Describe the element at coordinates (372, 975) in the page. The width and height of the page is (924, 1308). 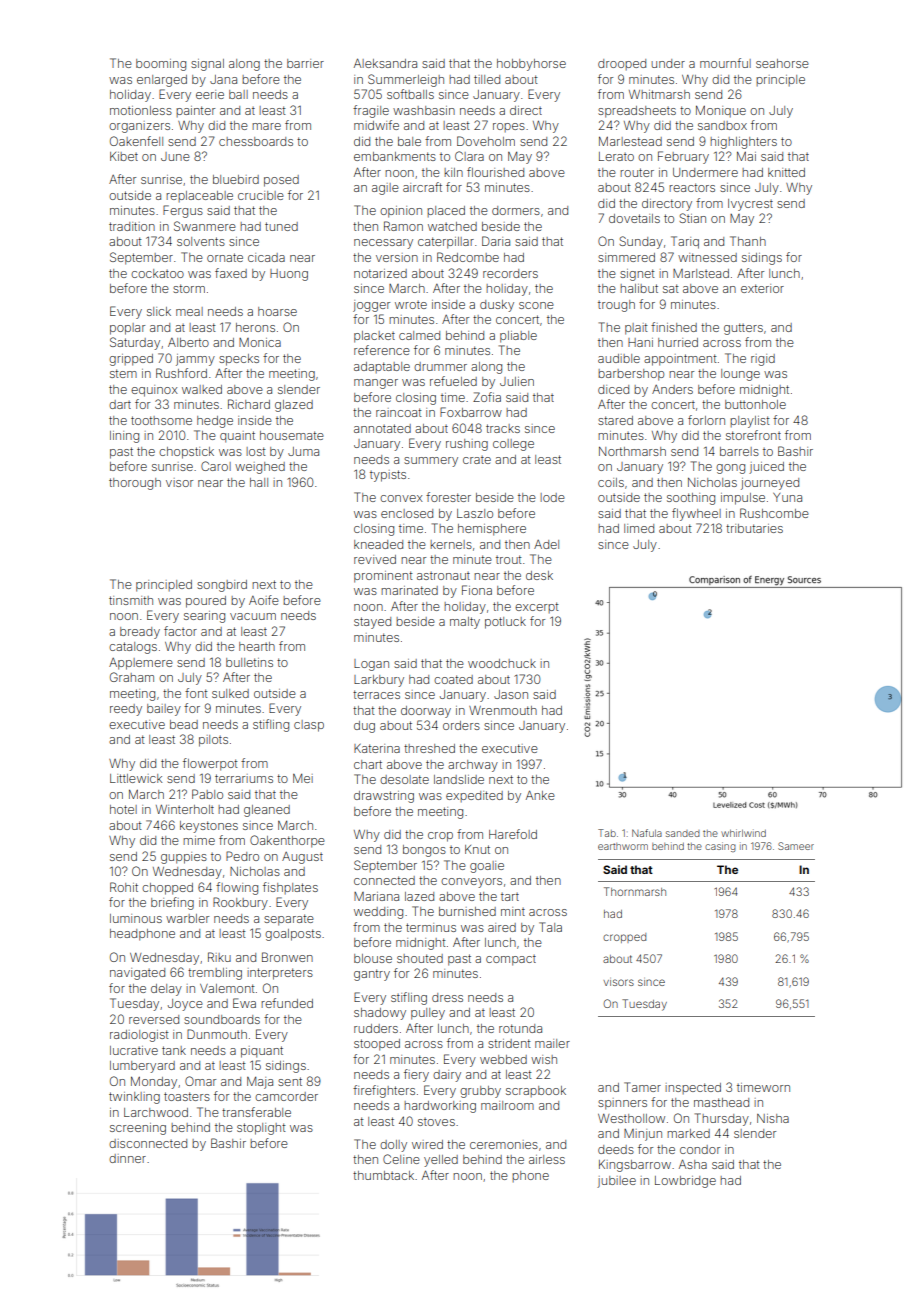
I see `gantry` at that location.
